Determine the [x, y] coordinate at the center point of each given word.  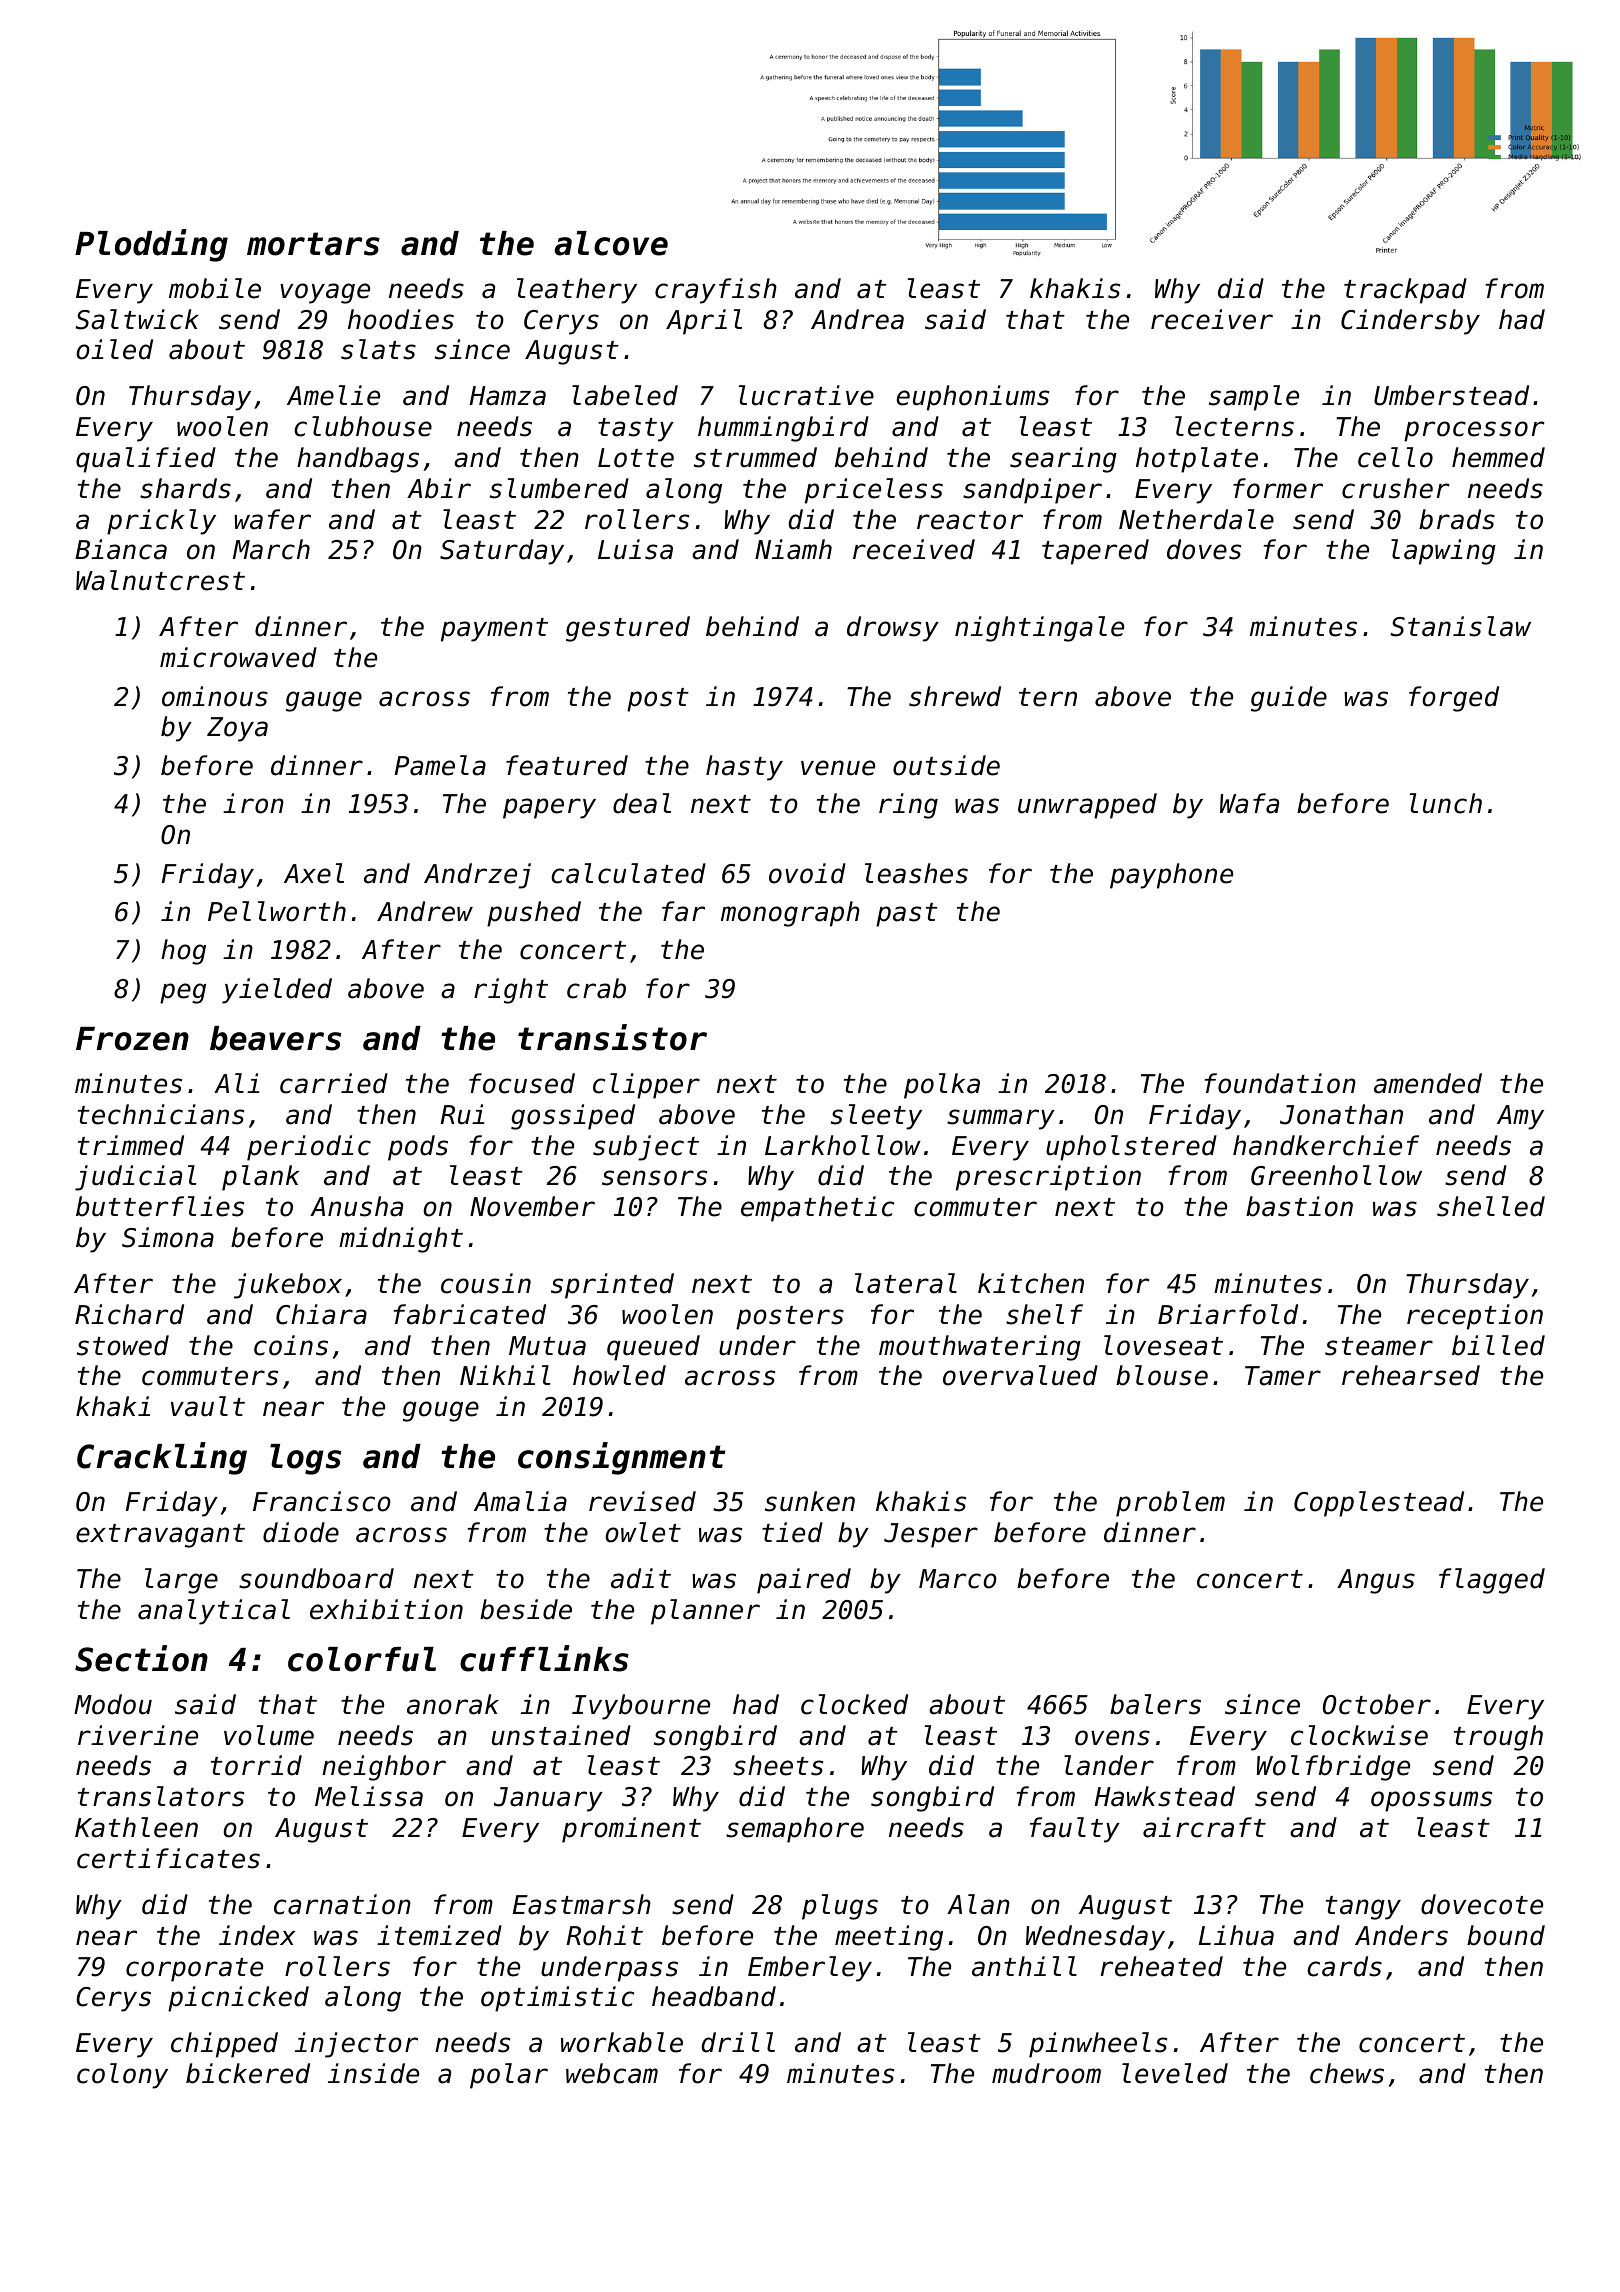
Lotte [636, 458]
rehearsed [1411, 1375]
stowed [123, 1345]
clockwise [1359, 1735]
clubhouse [363, 426]
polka [942, 1086]
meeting [889, 1938]
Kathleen [136, 1827]
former [1278, 488]
